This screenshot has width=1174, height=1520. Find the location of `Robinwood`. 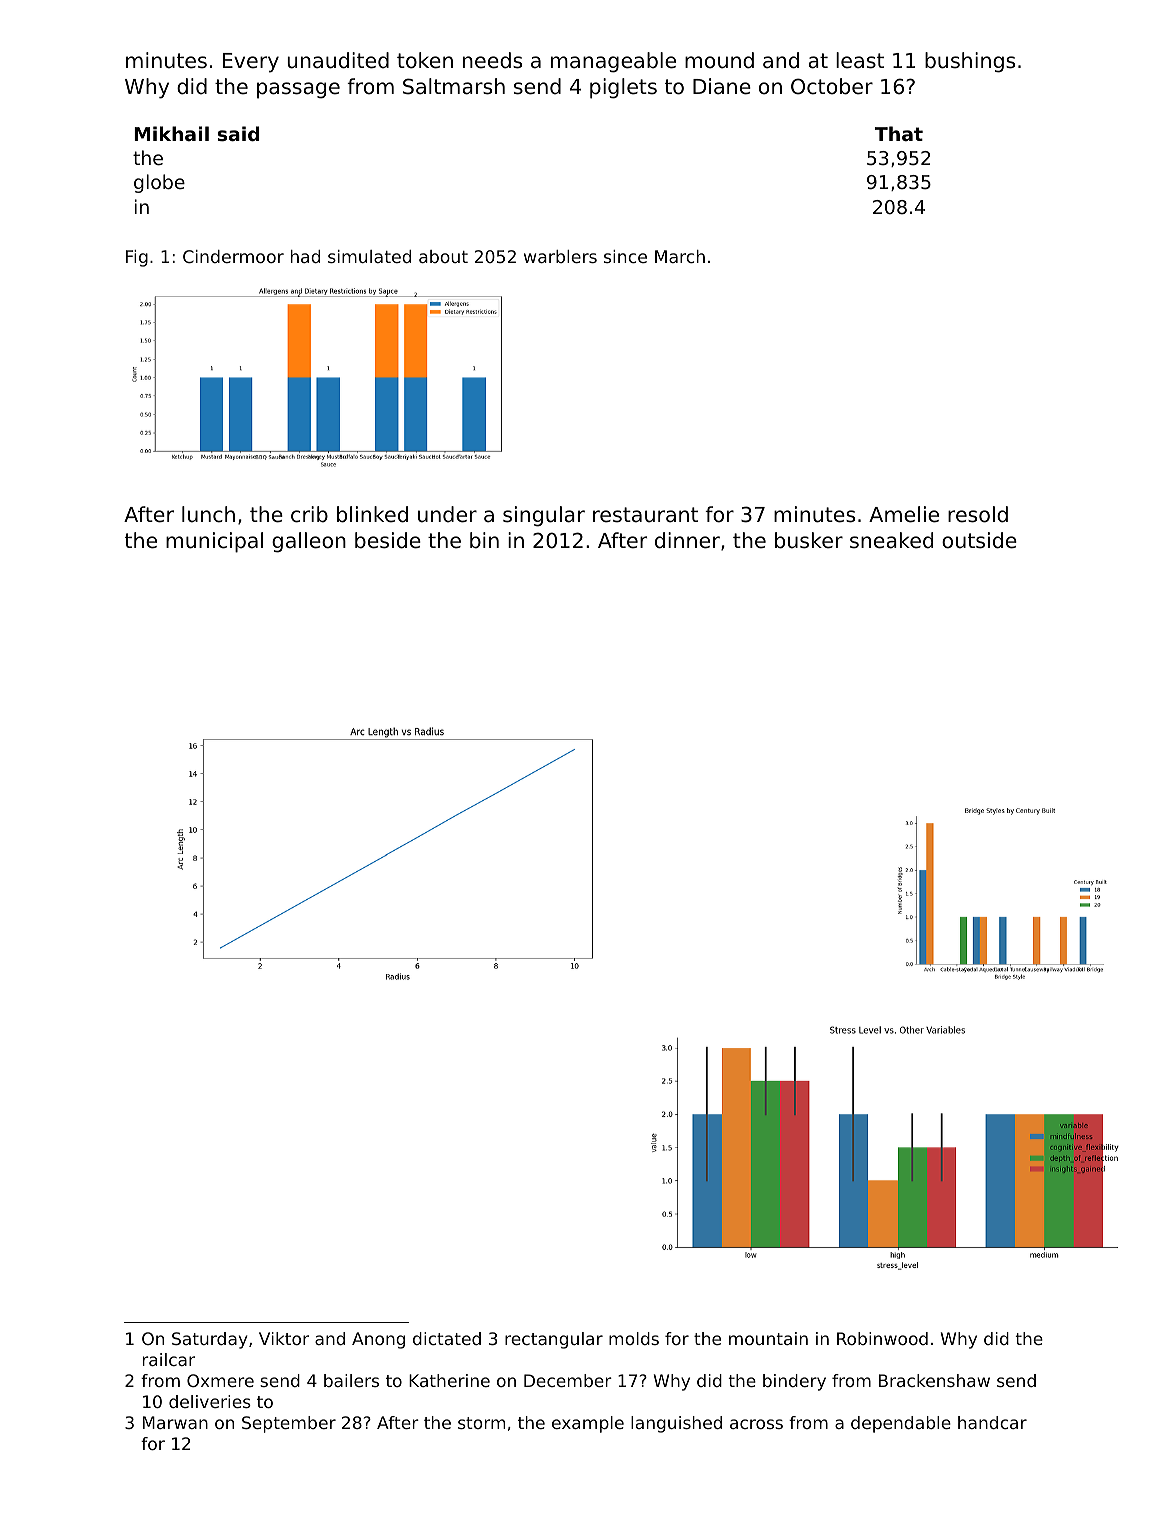

Robinwood is located at coordinates (882, 1338).
